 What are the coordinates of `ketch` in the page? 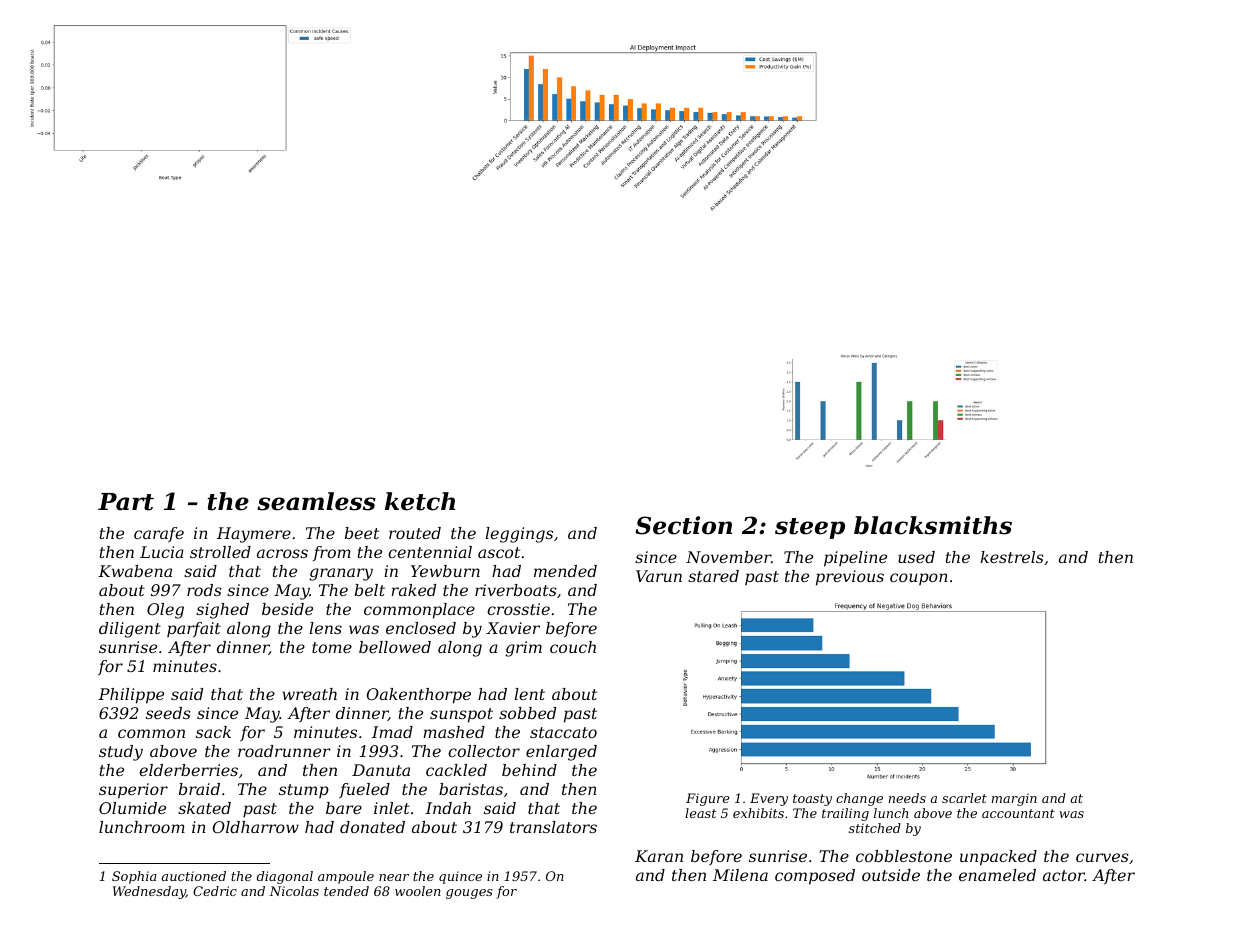 It's located at (420, 501).
